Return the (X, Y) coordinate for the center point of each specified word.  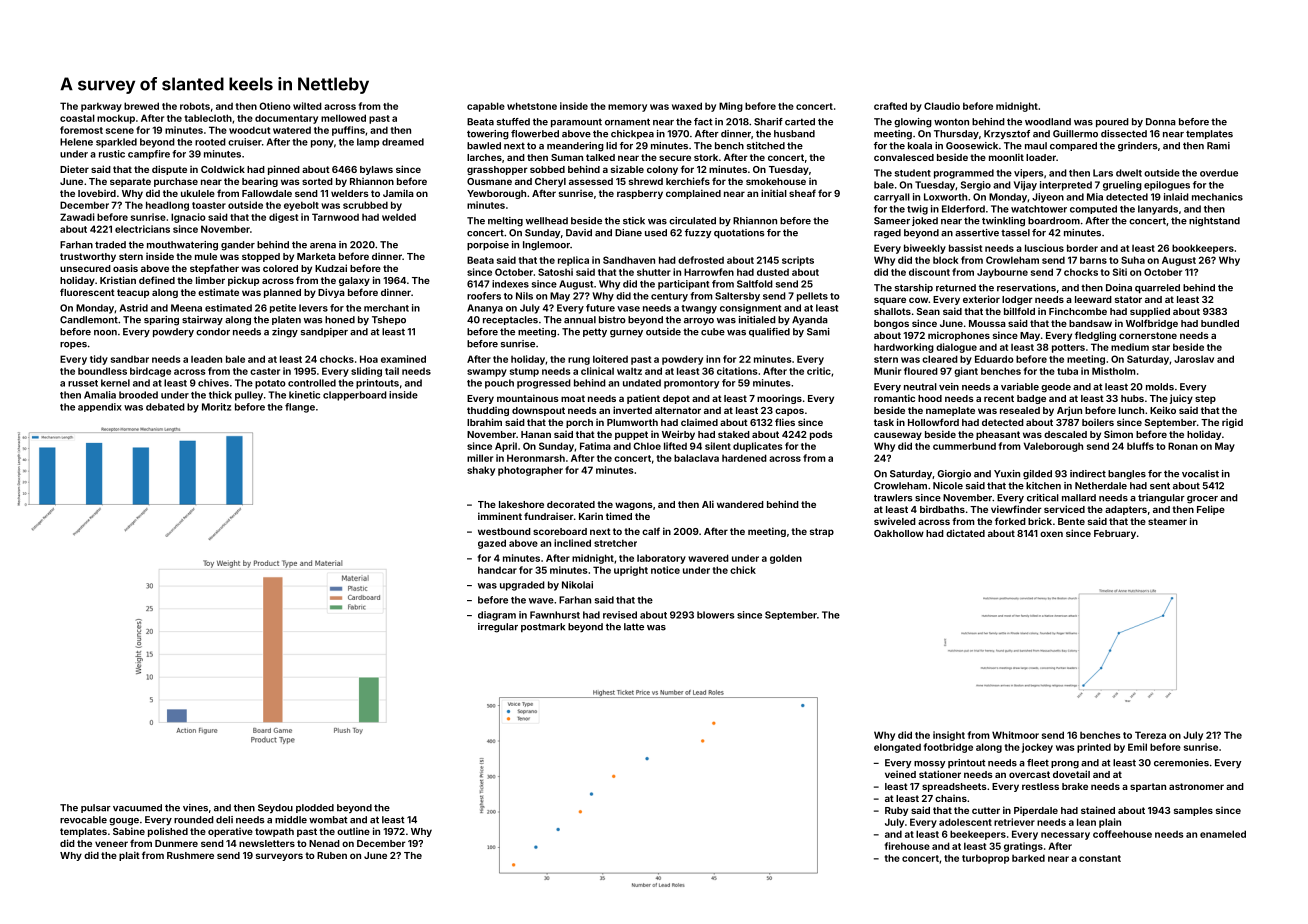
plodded (315, 808)
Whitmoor (1015, 735)
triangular (1161, 499)
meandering (575, 147)
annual (580, 320)
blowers (715, 615)
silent (718, 446)
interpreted (1066, 186)
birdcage (150, 372)
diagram (497, 616)
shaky (481, 471)
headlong (167, 206)
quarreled (1157, 288)
